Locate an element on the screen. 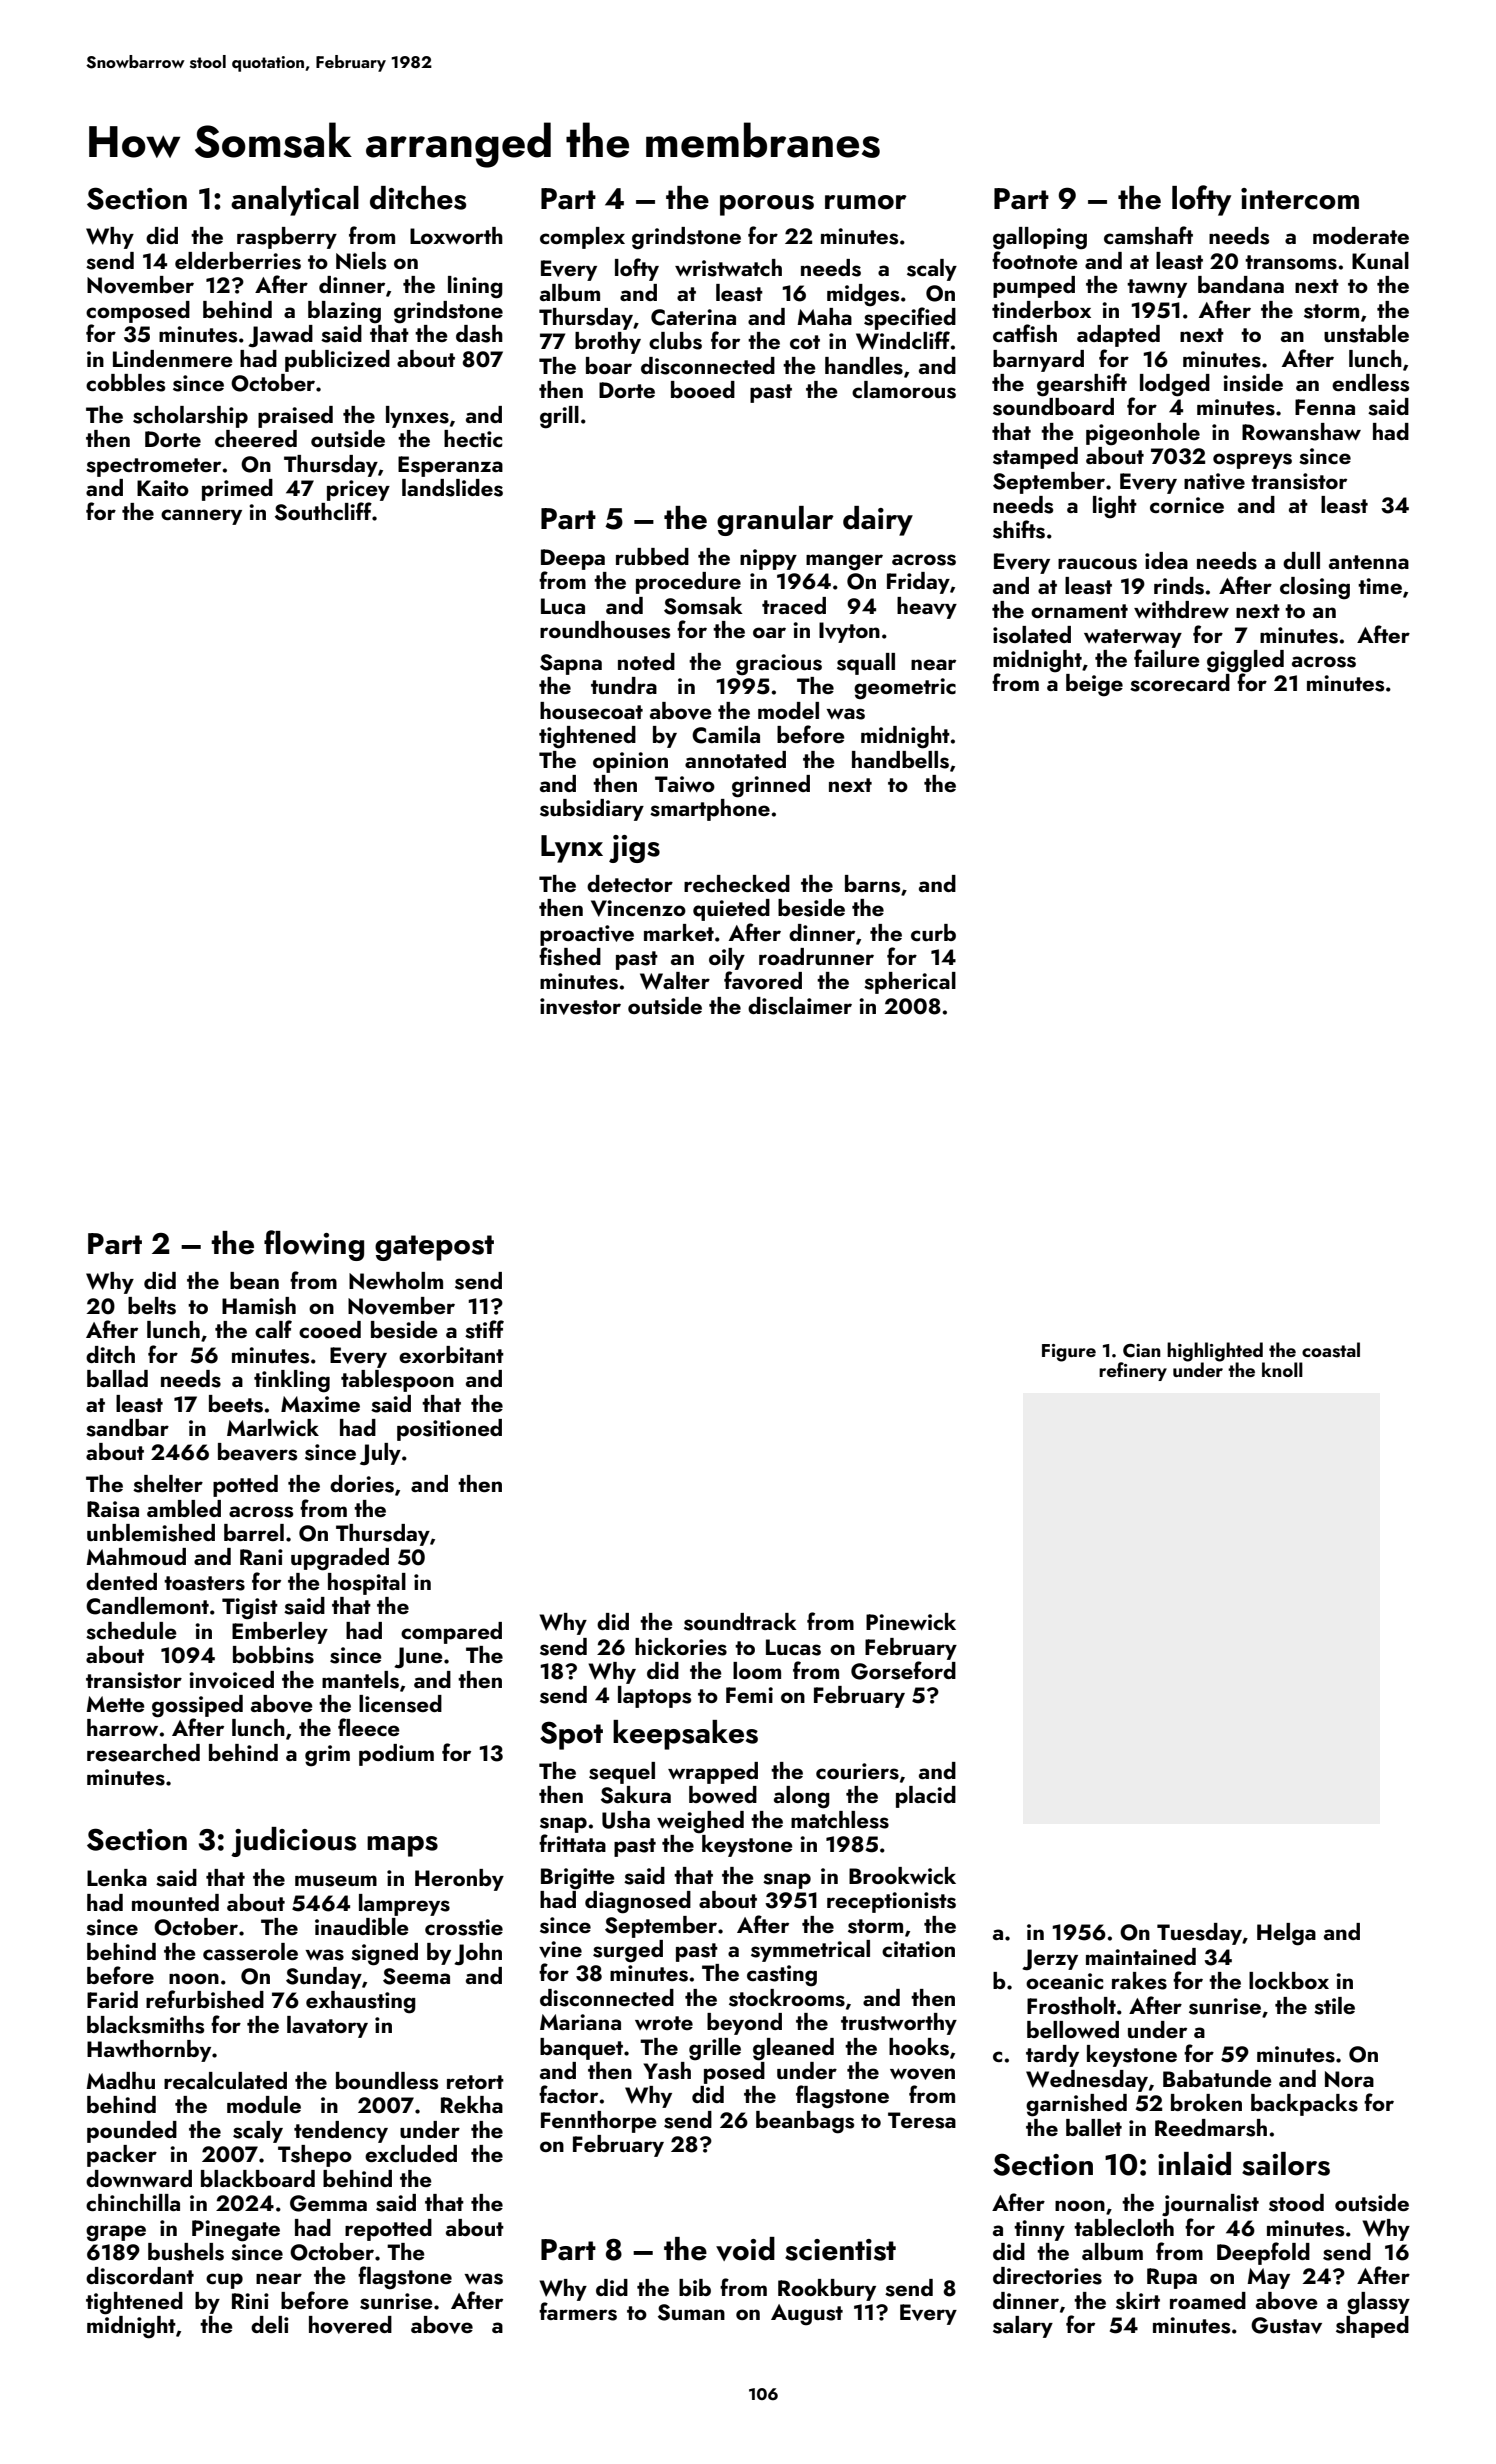 The width and height of the screenshot is (1496, 2464). unblemished is located at coordinates (151, 1533).
